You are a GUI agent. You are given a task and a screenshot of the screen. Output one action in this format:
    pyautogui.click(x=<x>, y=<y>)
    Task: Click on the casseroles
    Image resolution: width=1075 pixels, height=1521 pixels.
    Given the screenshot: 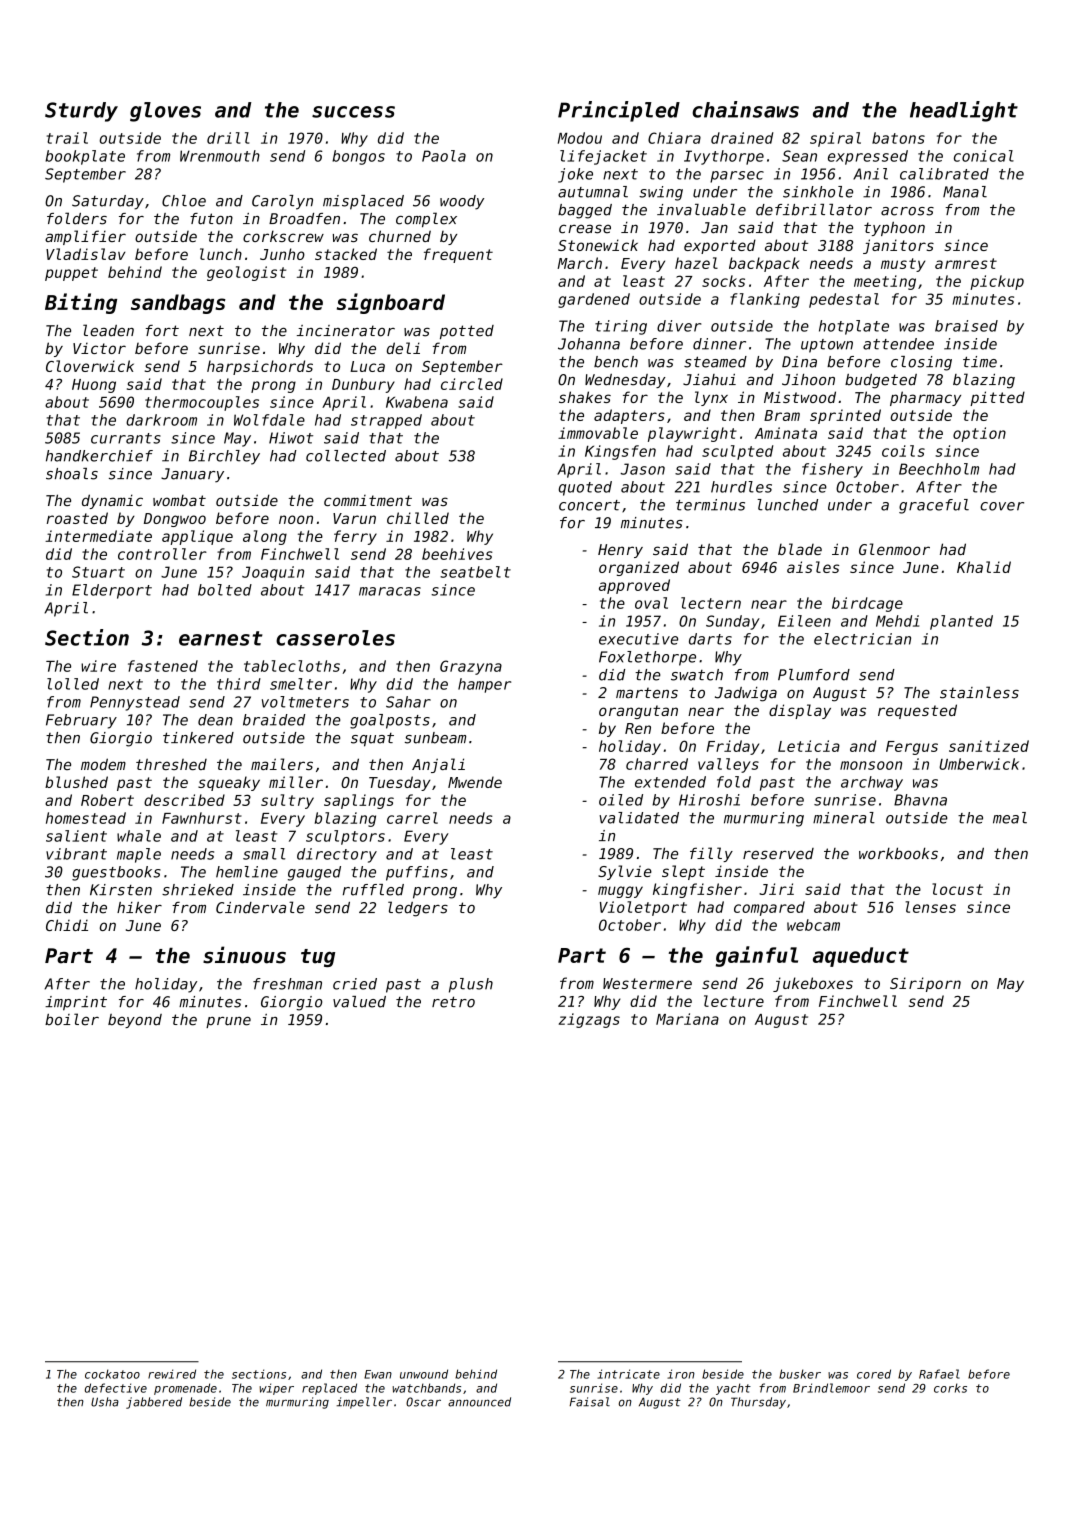 What is the action you would take?
    pyautogui.click(x=335, y=638)
